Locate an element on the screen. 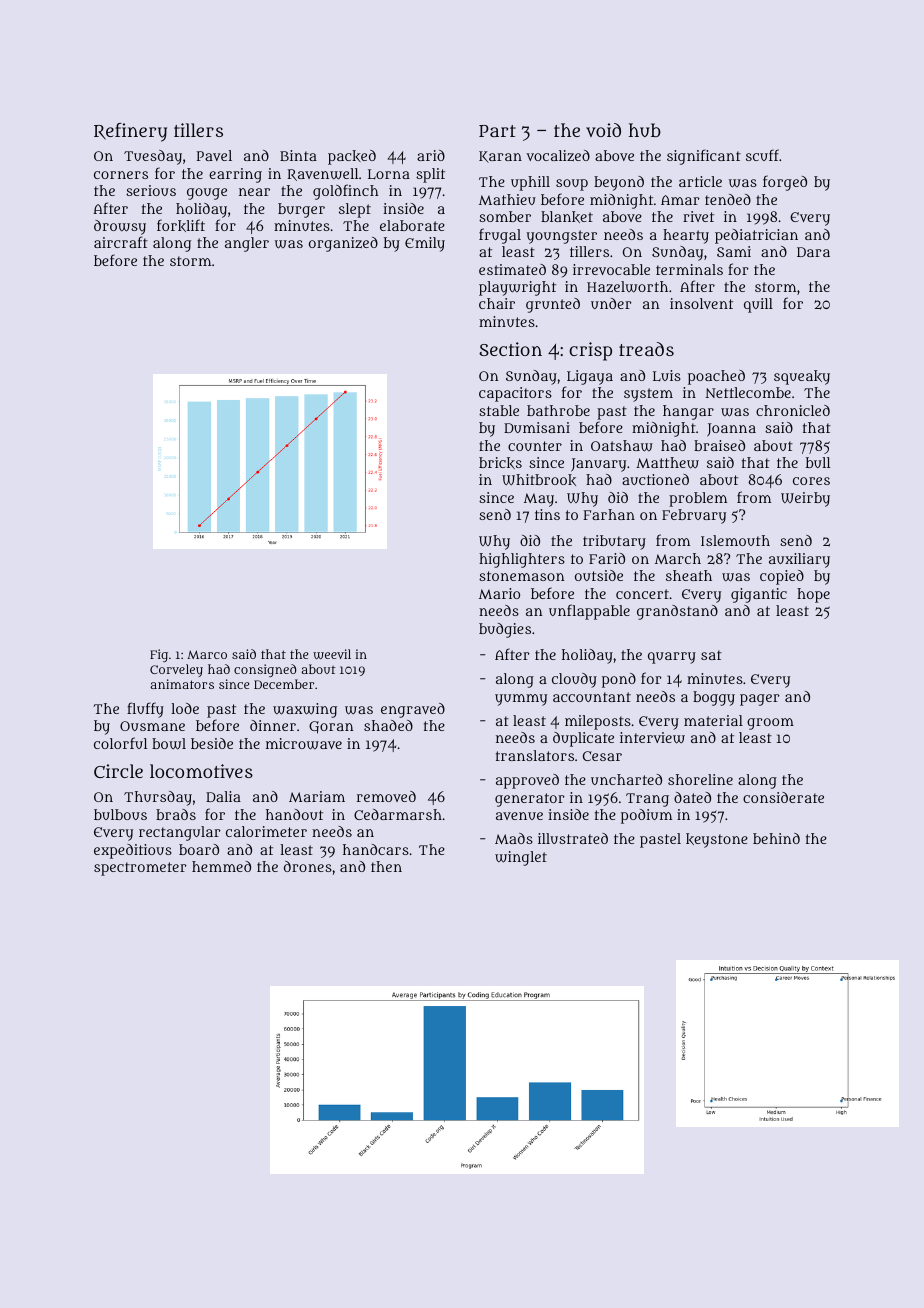 This screenshot has width=924, height=1308. stonemason is located at coordinates (522, 576).
